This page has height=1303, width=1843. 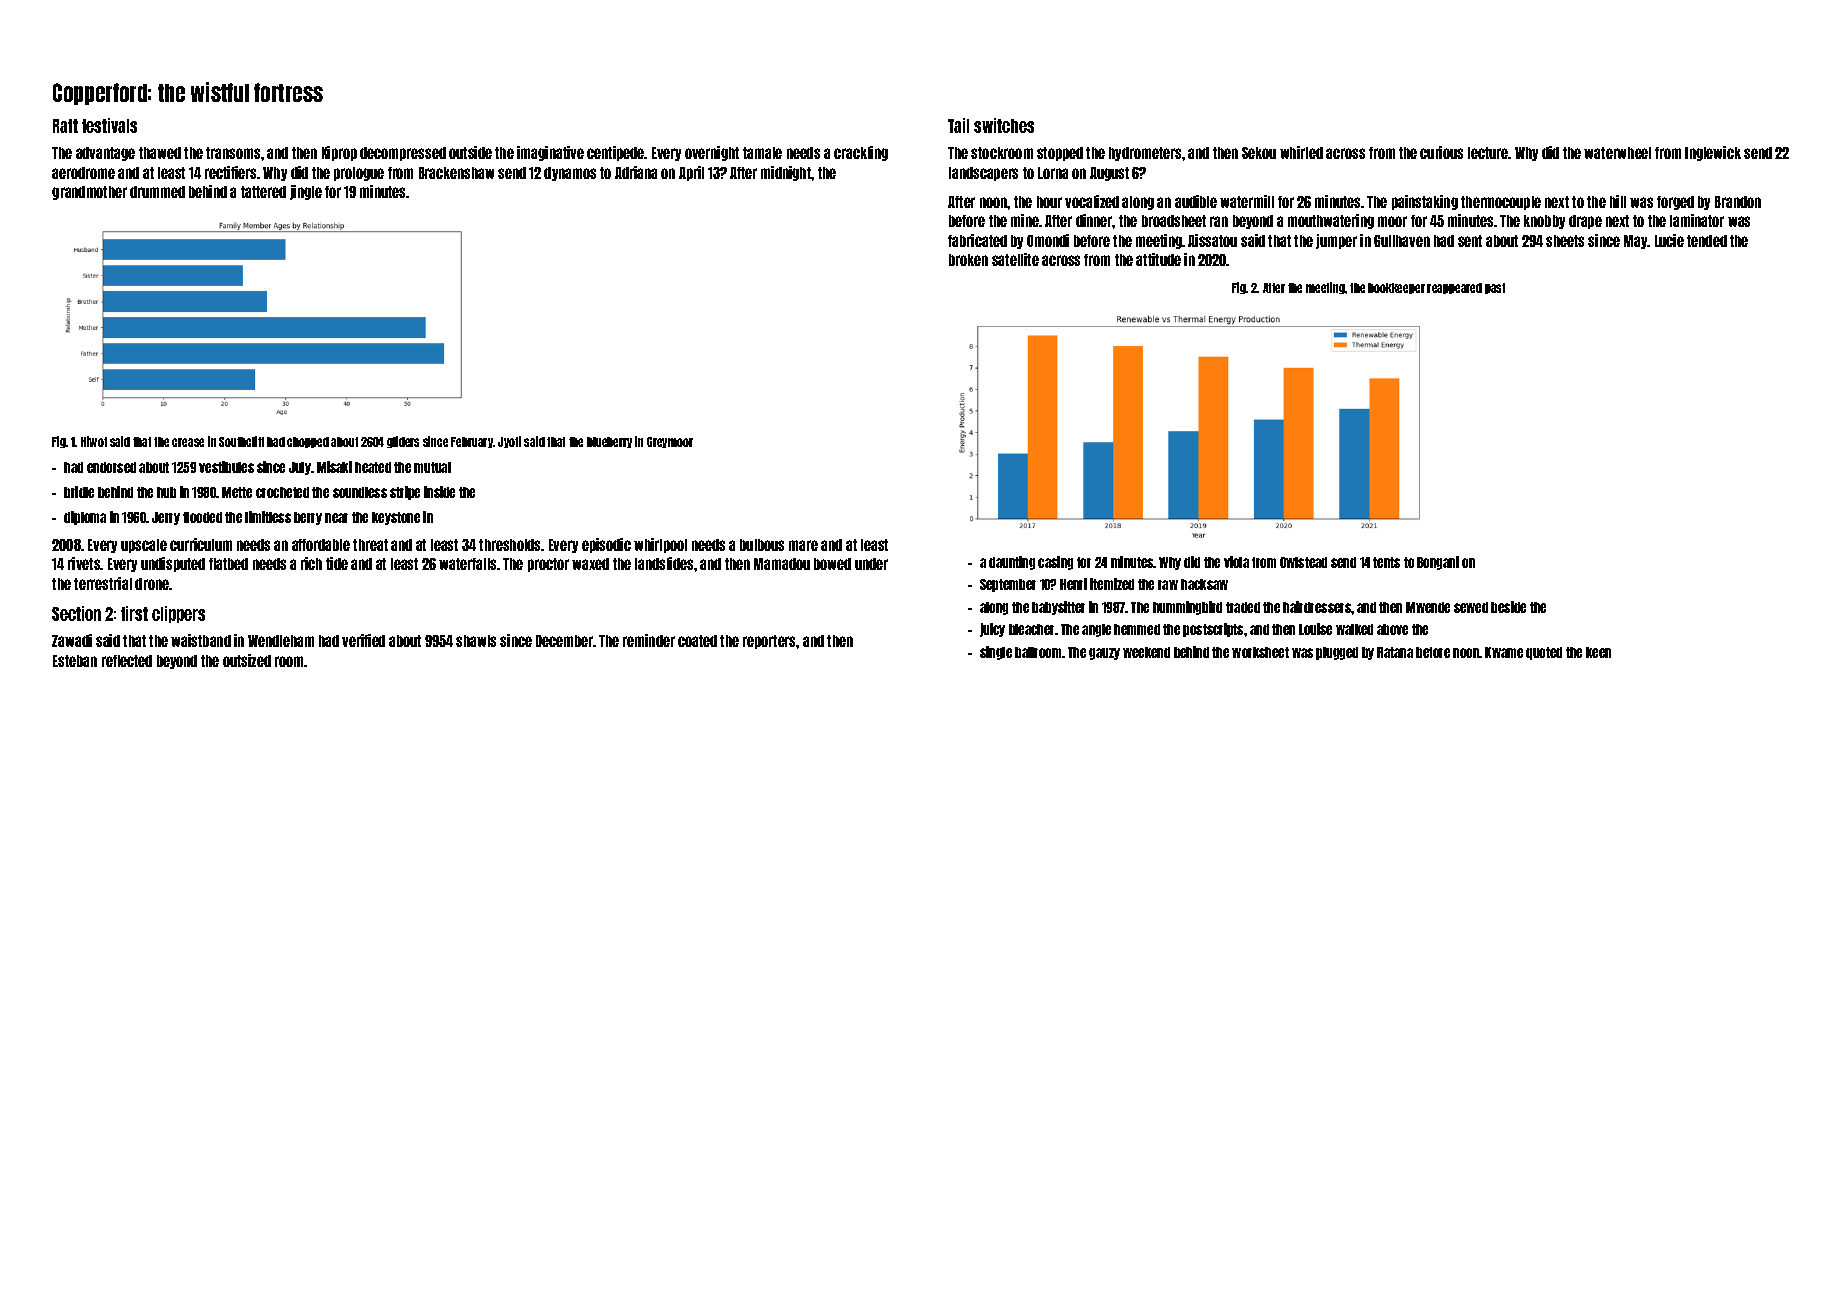 What do you see at coordinates (786, 173) in the page?
I see `midnight` at bounding box center [786, 173].
